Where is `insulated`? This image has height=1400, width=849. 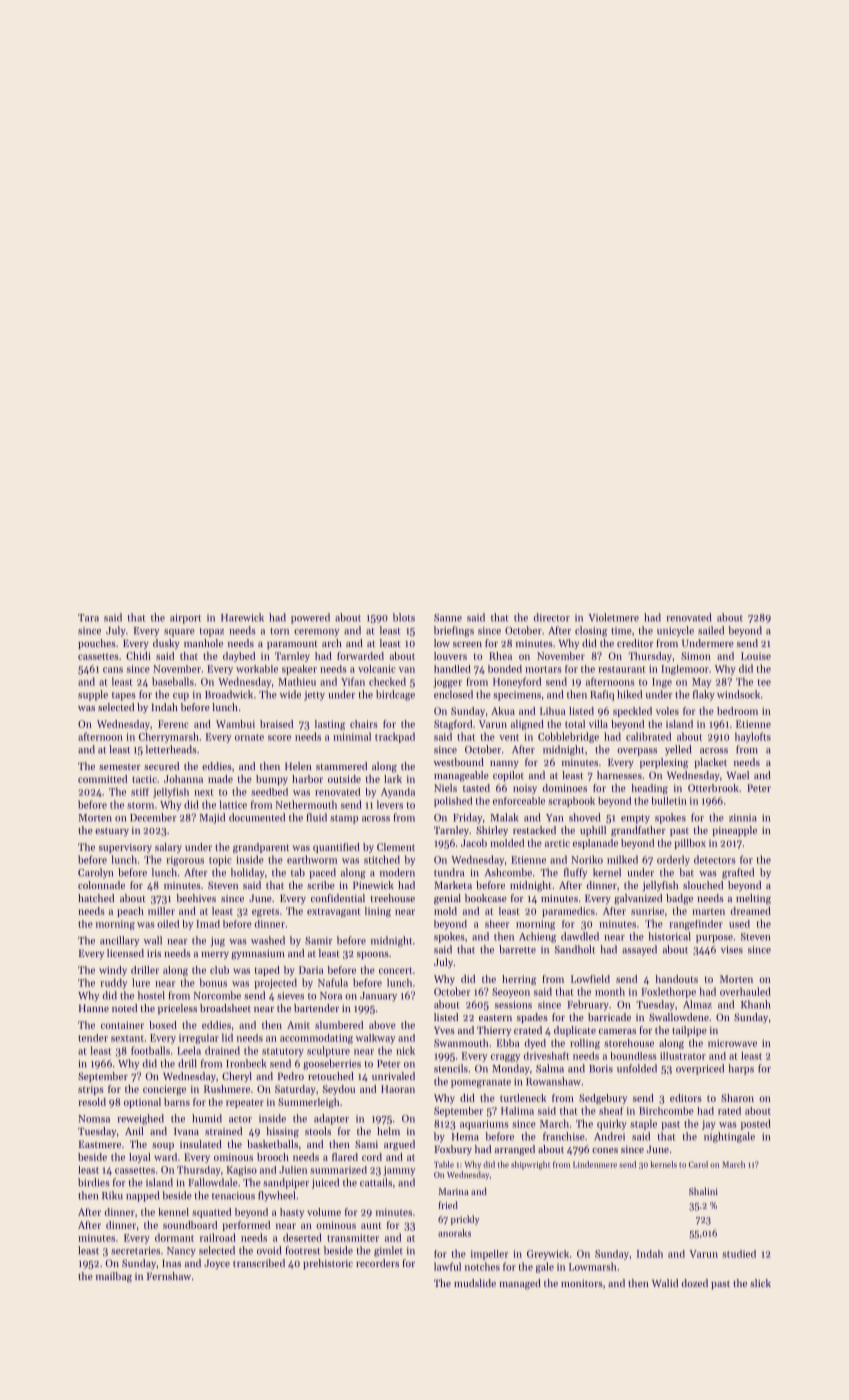
insulated is located at coordinates (201, 1144).
